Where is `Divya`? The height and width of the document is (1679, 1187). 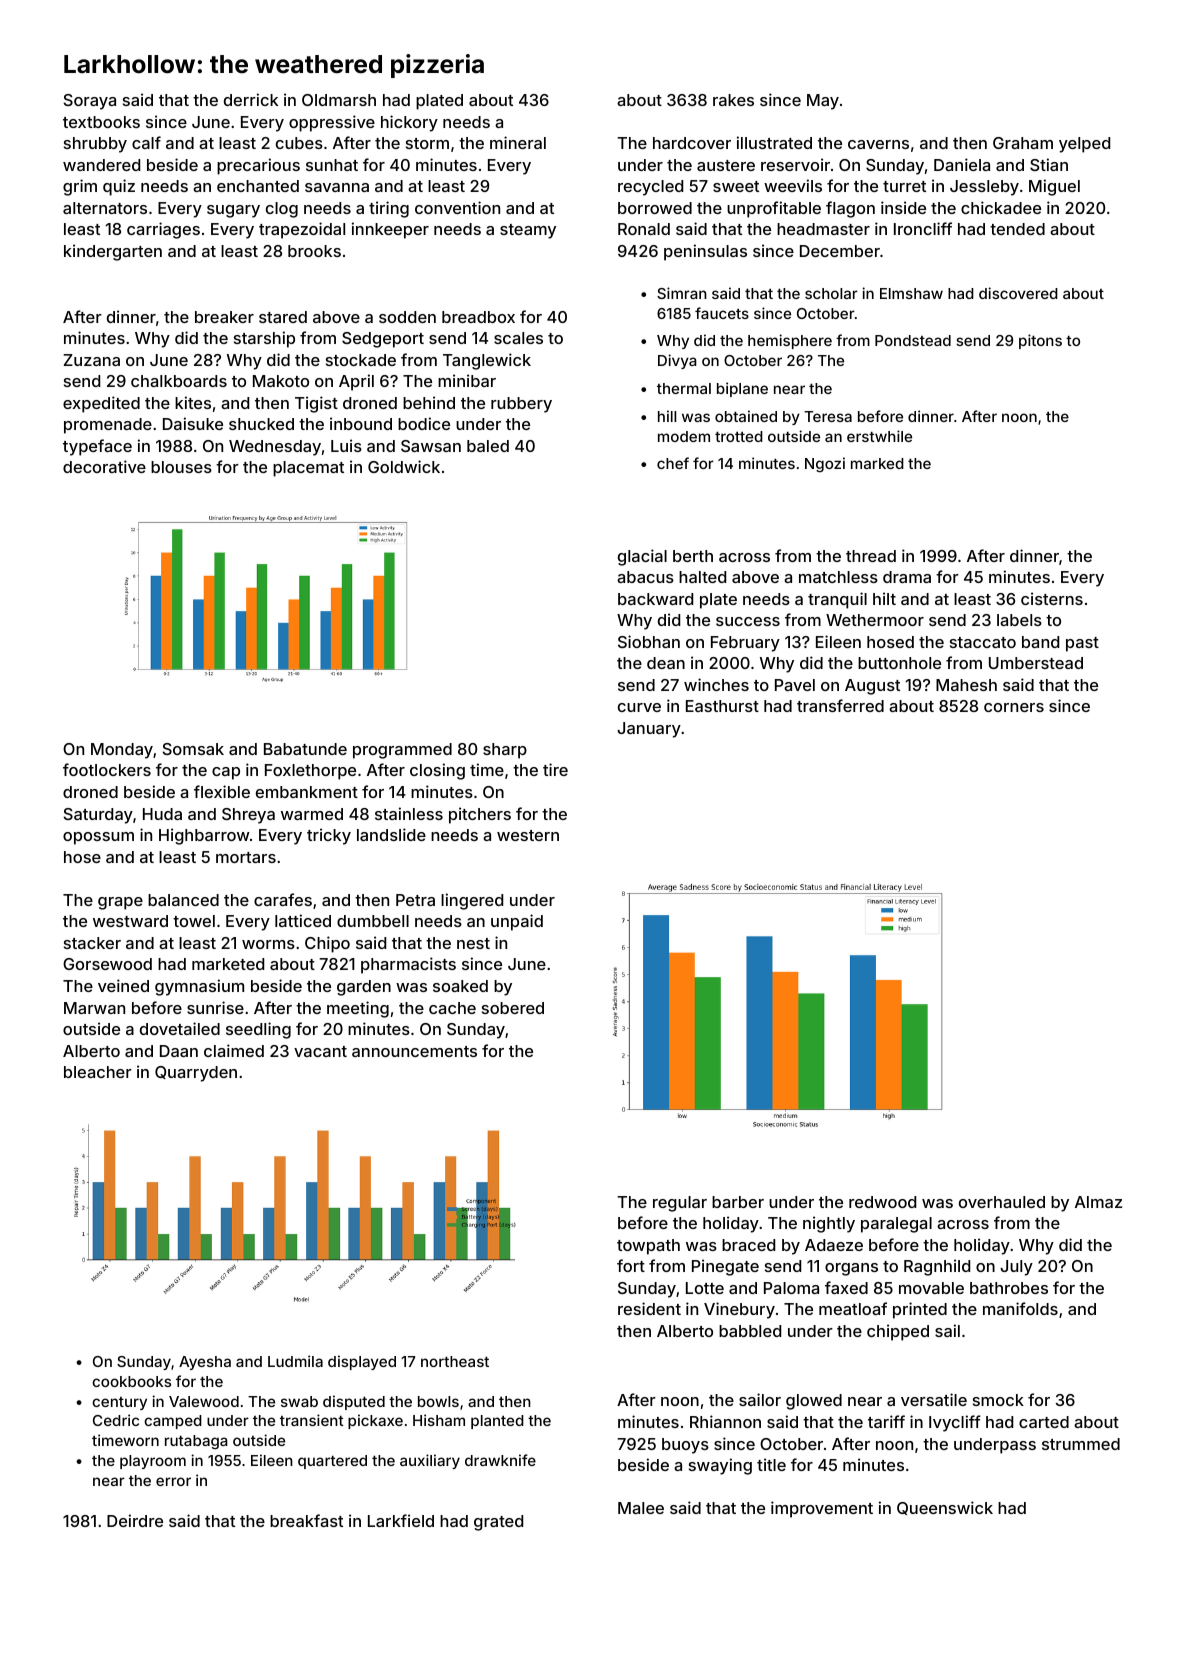
Divya is located at coordinates (677, 361).
